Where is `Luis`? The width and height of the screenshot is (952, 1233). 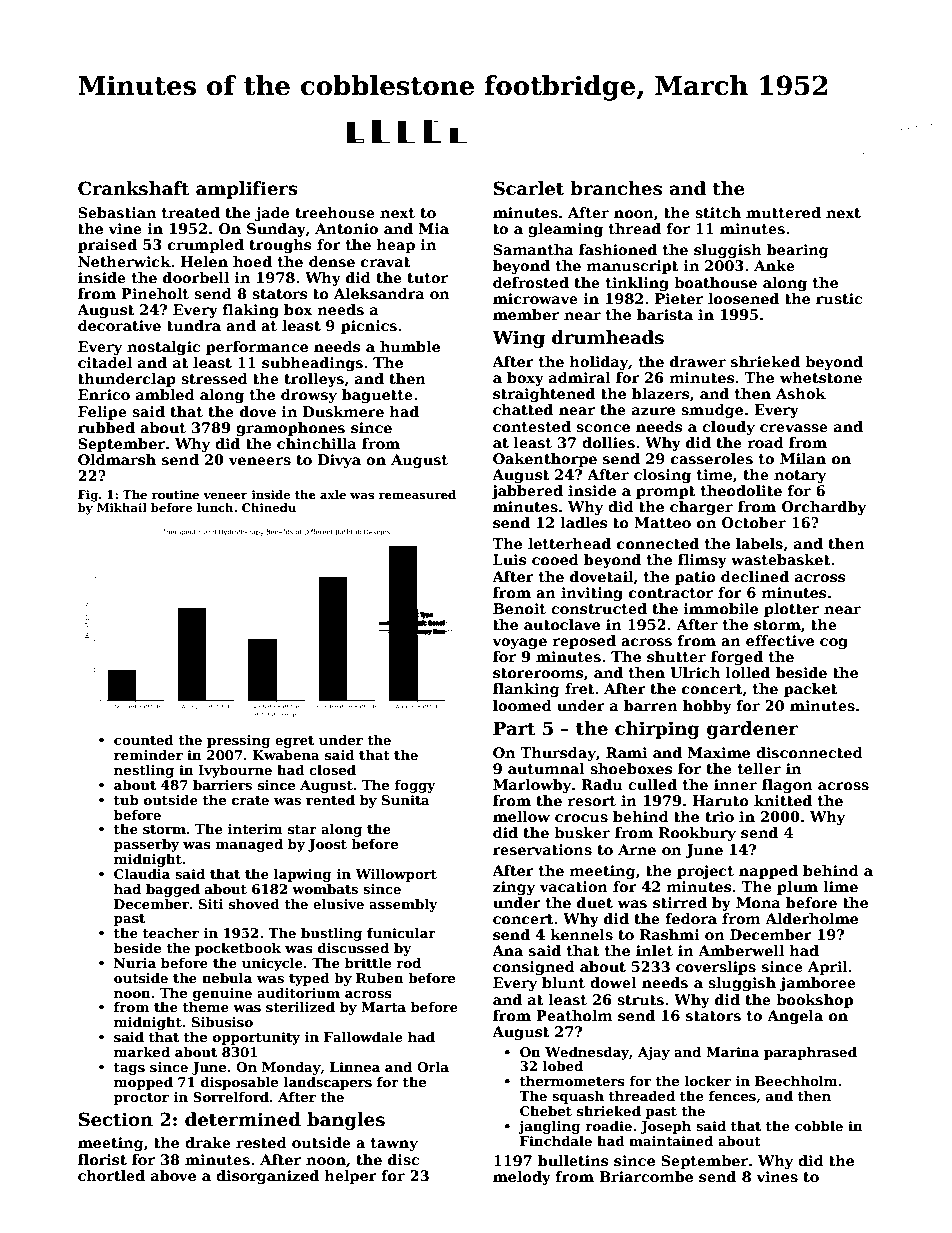 Luis is located at coordinates (509, 559).
